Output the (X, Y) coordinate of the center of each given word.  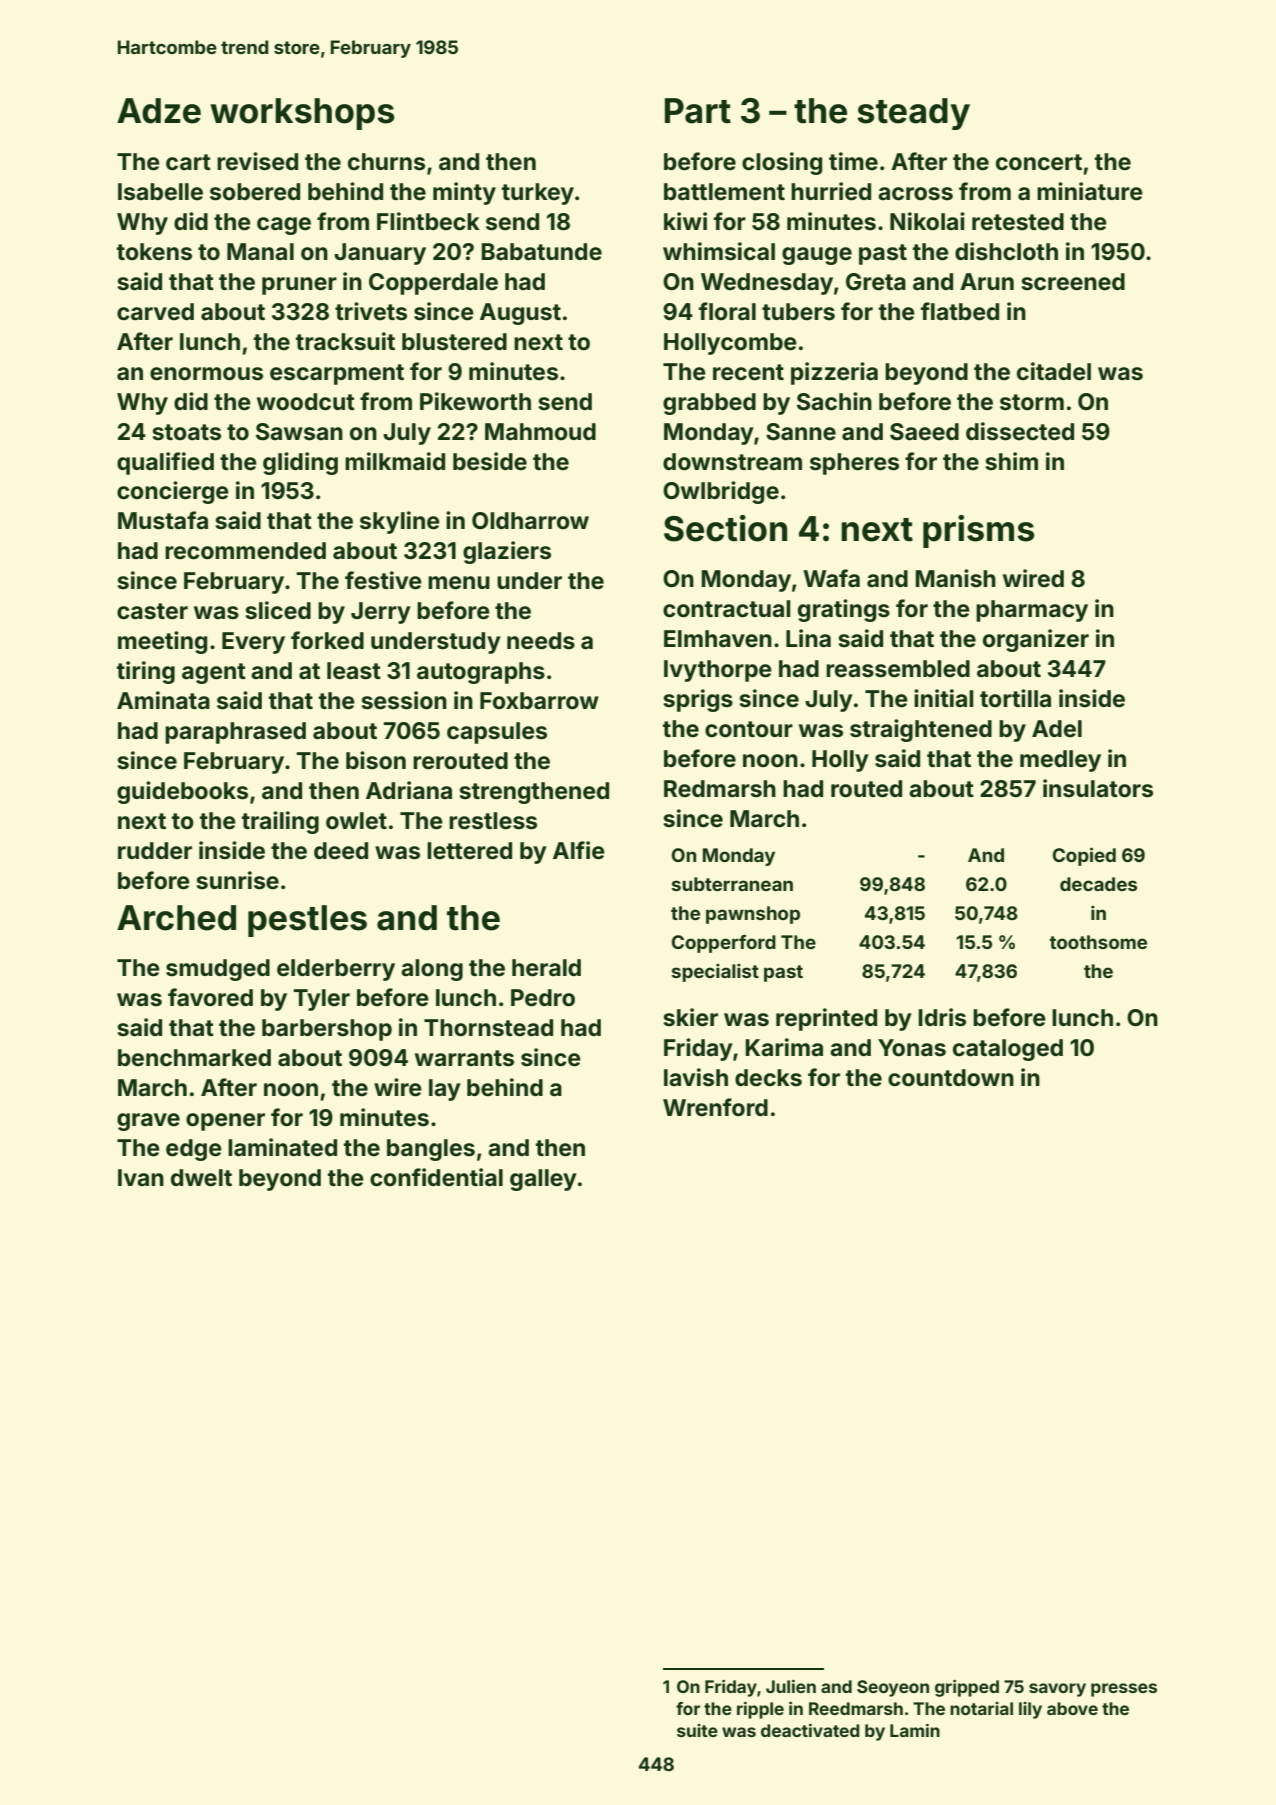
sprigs (698, 700)
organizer (1036, 640)
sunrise (237, 880)
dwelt (201, 1178)
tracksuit (345, 341)
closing (782, 163)
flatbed (960, 311)
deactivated (810, 1730)
